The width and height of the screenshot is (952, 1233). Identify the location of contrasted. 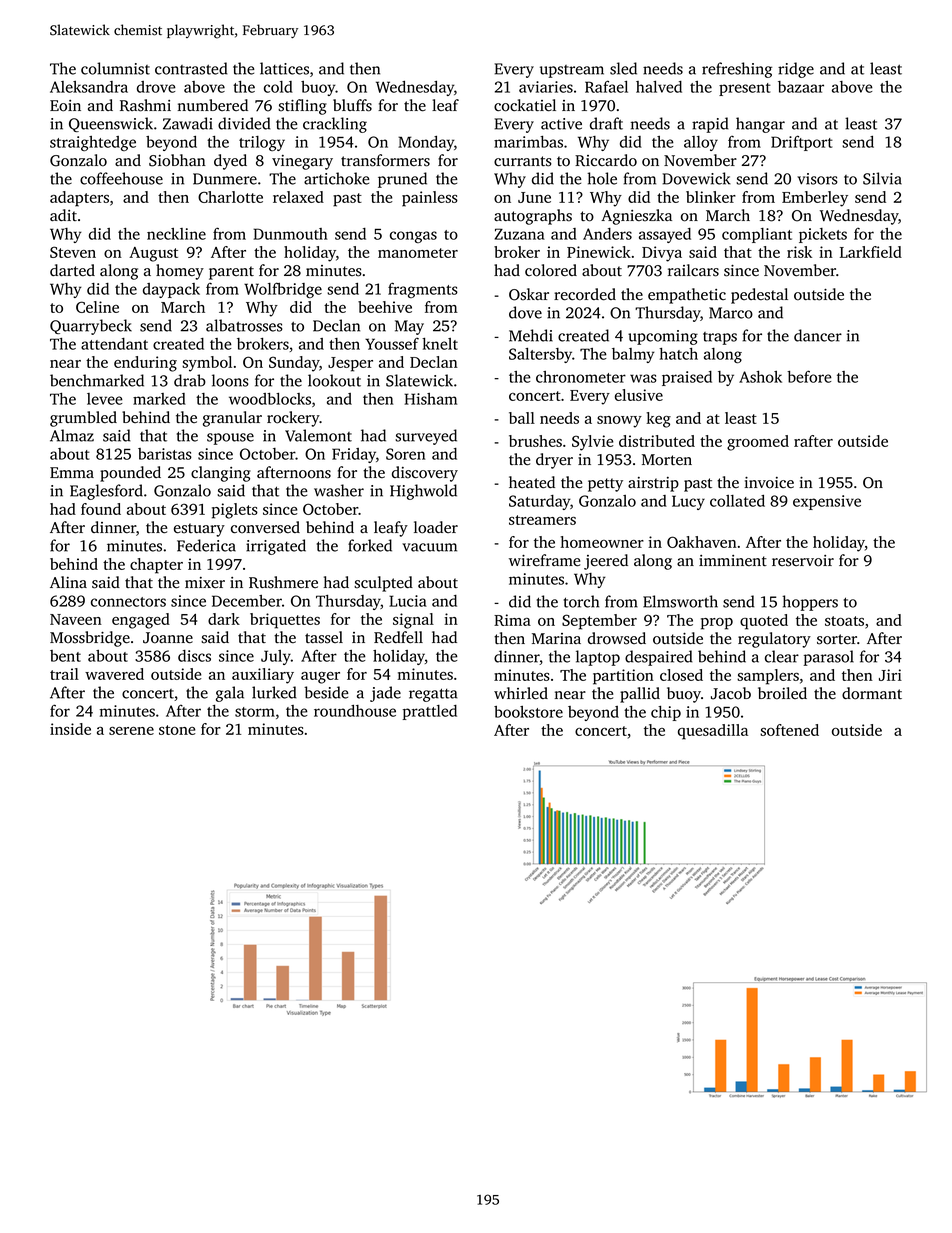
(191, 68).
